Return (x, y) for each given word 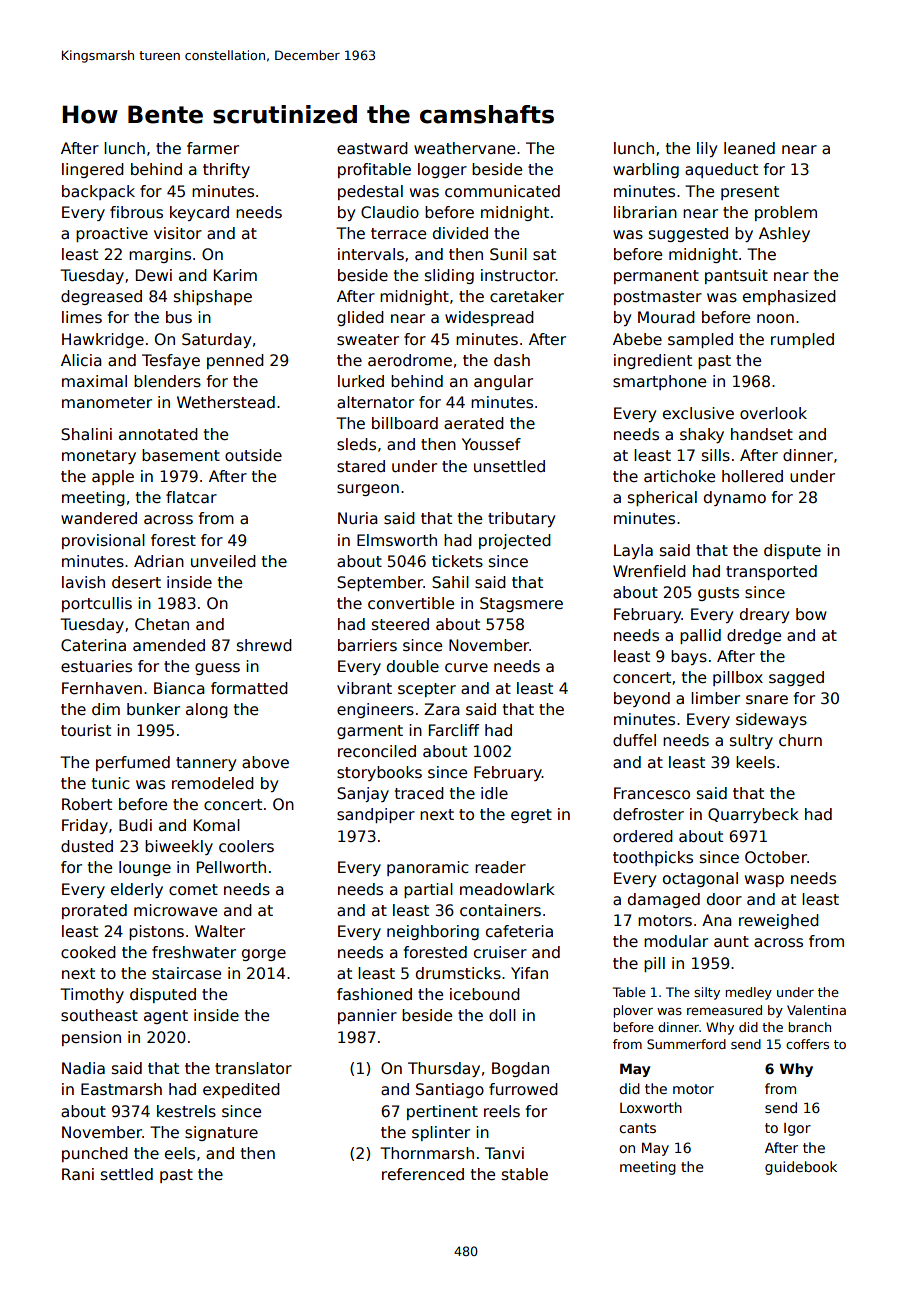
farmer (213, 148)
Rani (78, 1174)
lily (707, 149)
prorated (94, 911)
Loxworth (651, 1107)
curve (466, 667)
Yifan (529, 973)
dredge (754, 636)
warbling (646, 170)
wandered (99, 518)
